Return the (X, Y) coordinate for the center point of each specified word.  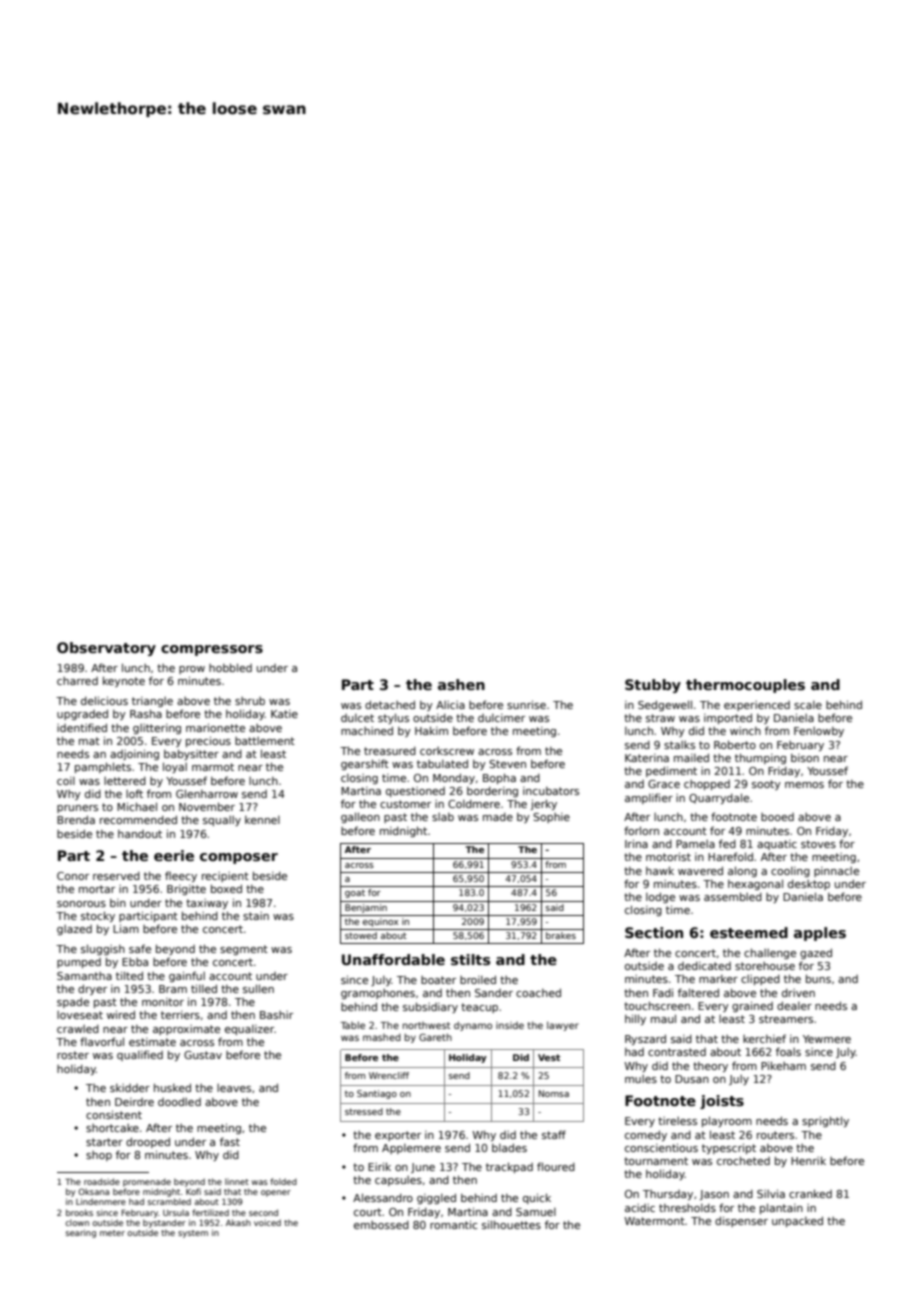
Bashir (276, 1015)
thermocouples (745, 686)
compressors (212, 650)
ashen (461, 684)
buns (818, 978)
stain (256, 916)
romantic (454, 1224)
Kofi (193, 1191)
